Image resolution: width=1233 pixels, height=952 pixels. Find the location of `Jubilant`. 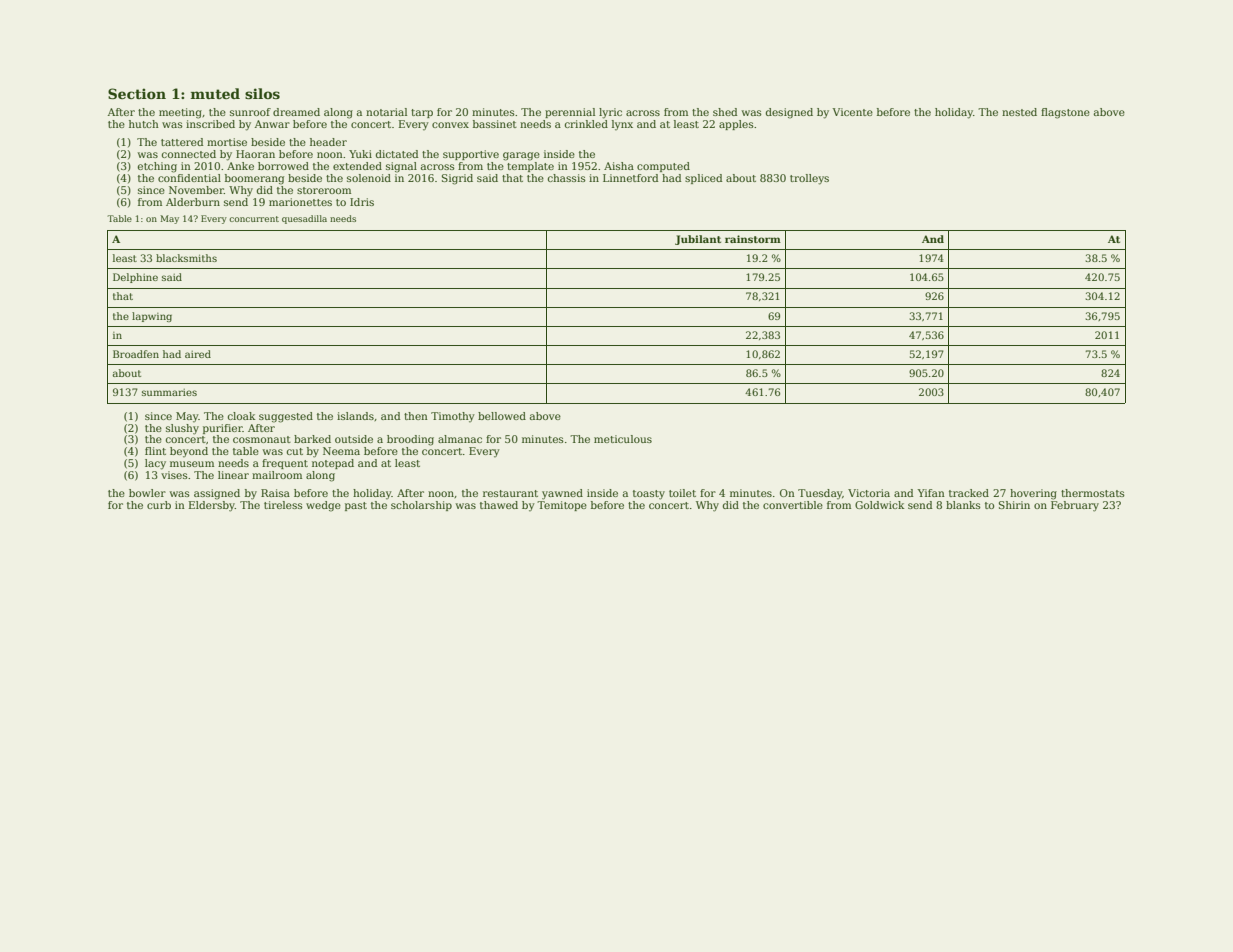

Jubilant is located at coordinates (698, 240).
